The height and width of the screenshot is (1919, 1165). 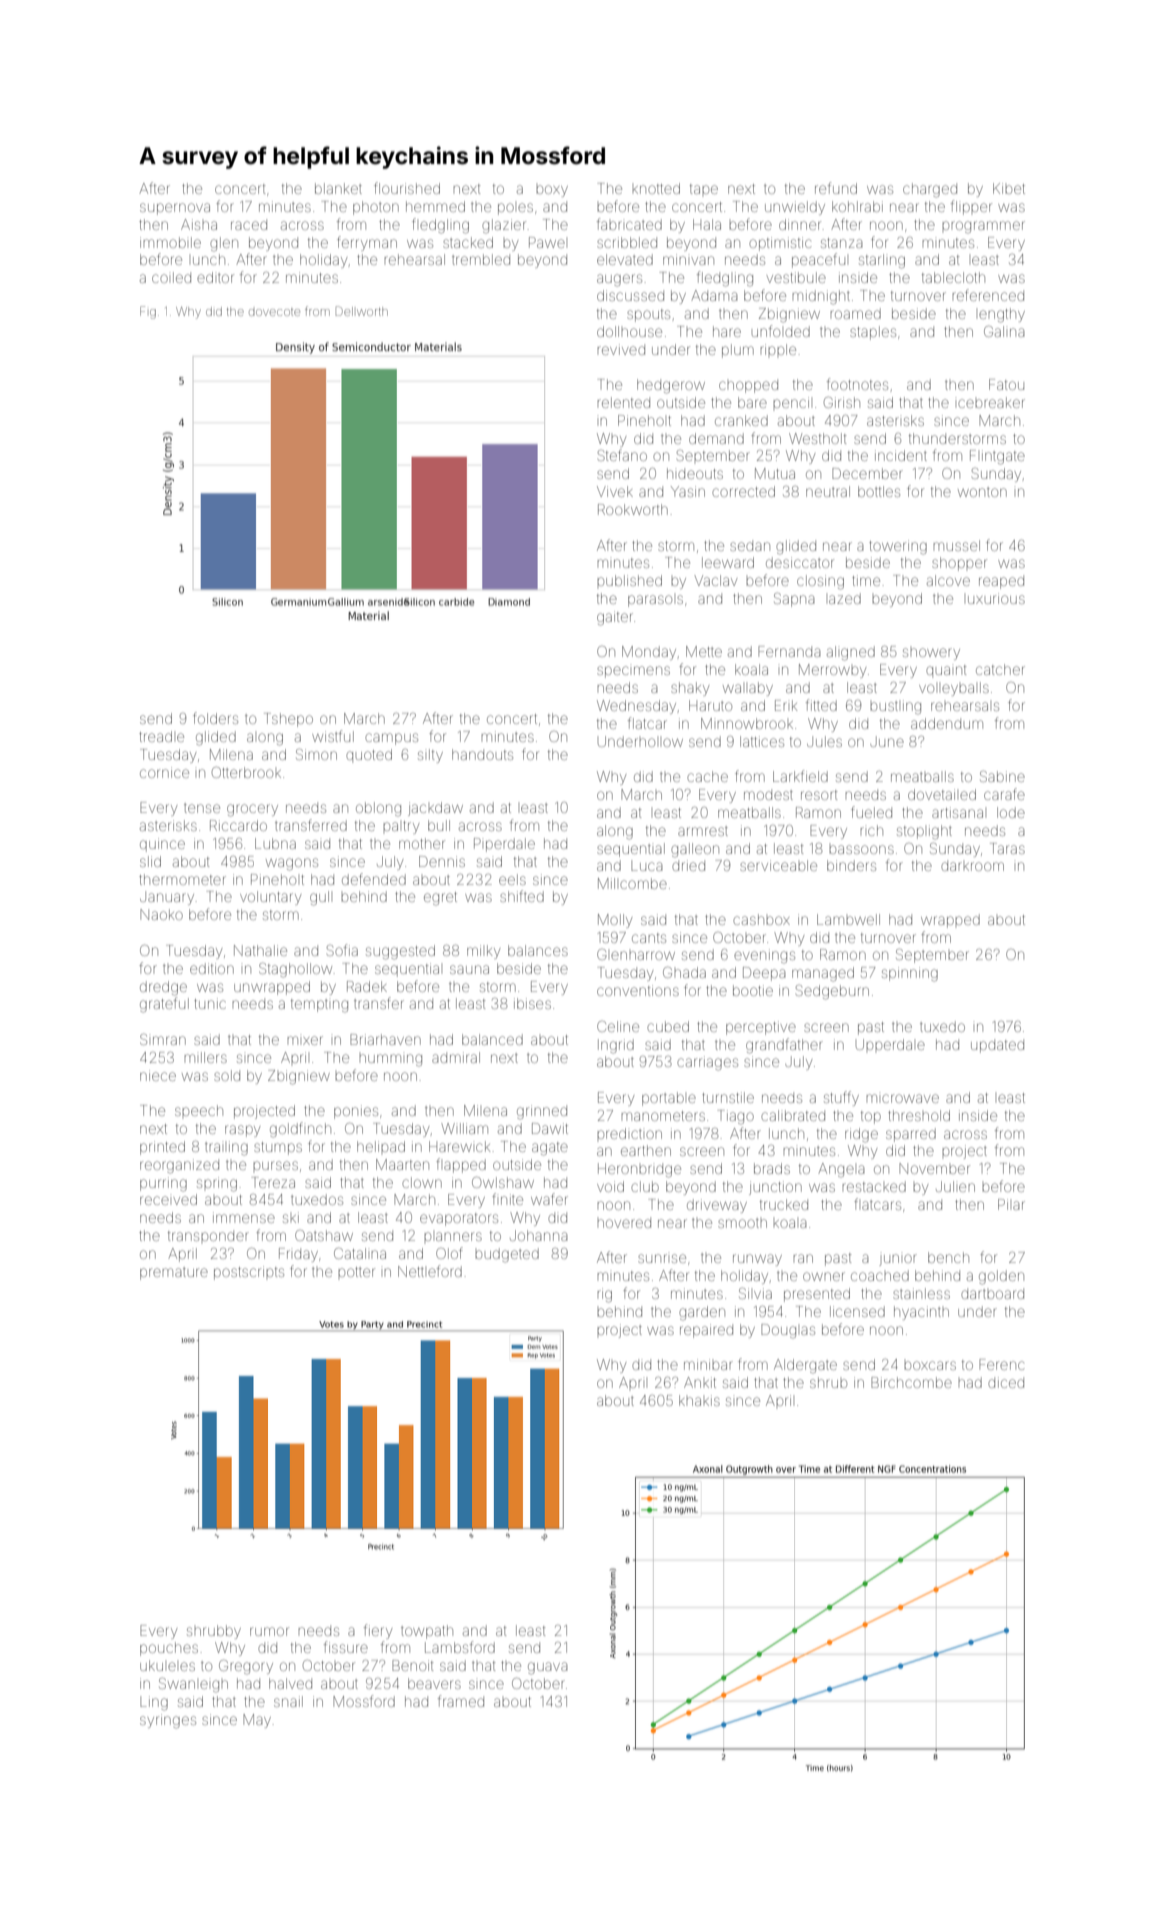 What do you see at coordinates (532, 1003) in the screenshot?
I see `ibises` at bounding box center [532, 1003].
